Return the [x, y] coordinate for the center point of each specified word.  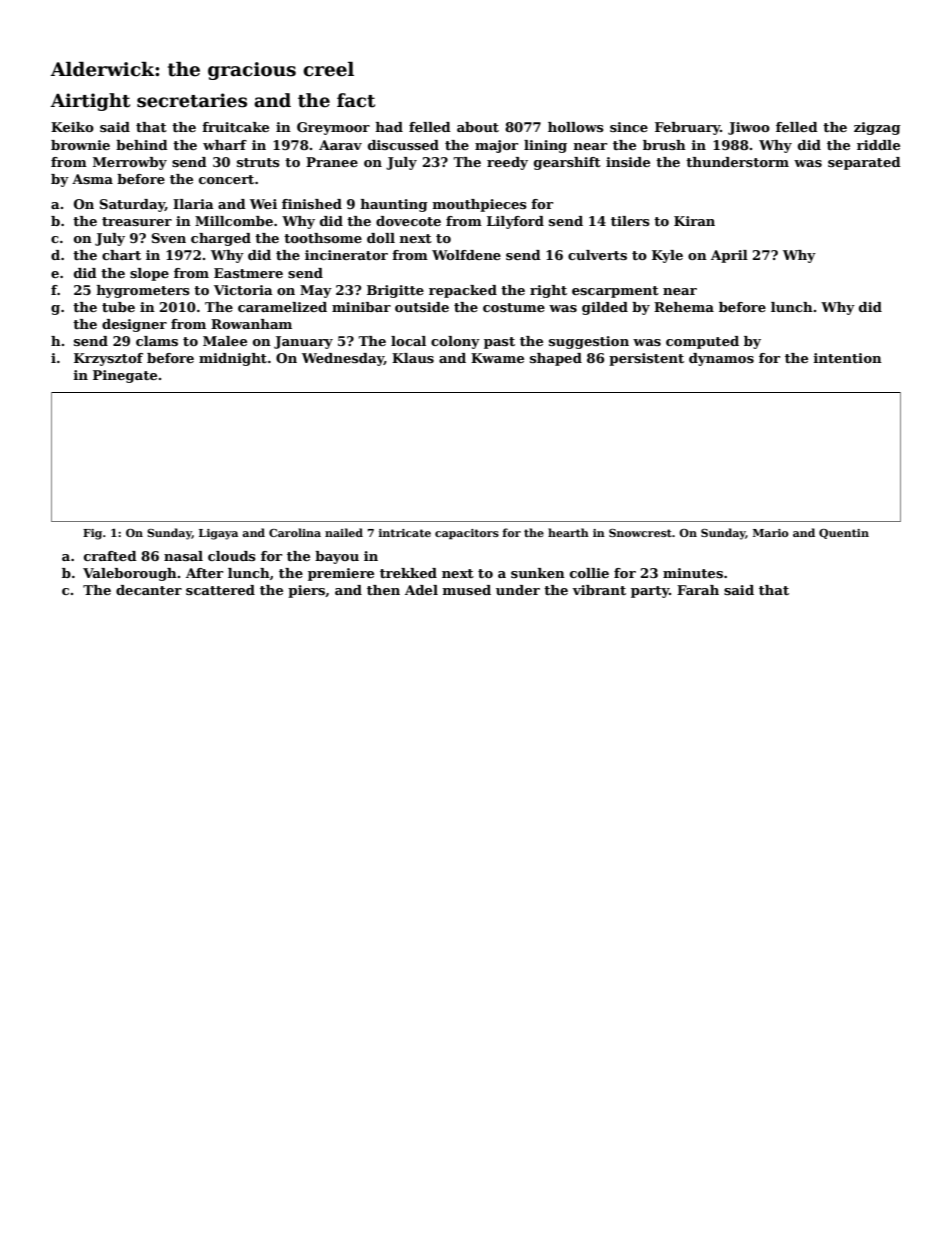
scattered [220, 590]
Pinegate [125, 376]
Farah [698, 590]
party [650, 592]
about [478, 127]
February [687, 128]
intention [848, 358]
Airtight [90, 102]
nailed [344, 532]
